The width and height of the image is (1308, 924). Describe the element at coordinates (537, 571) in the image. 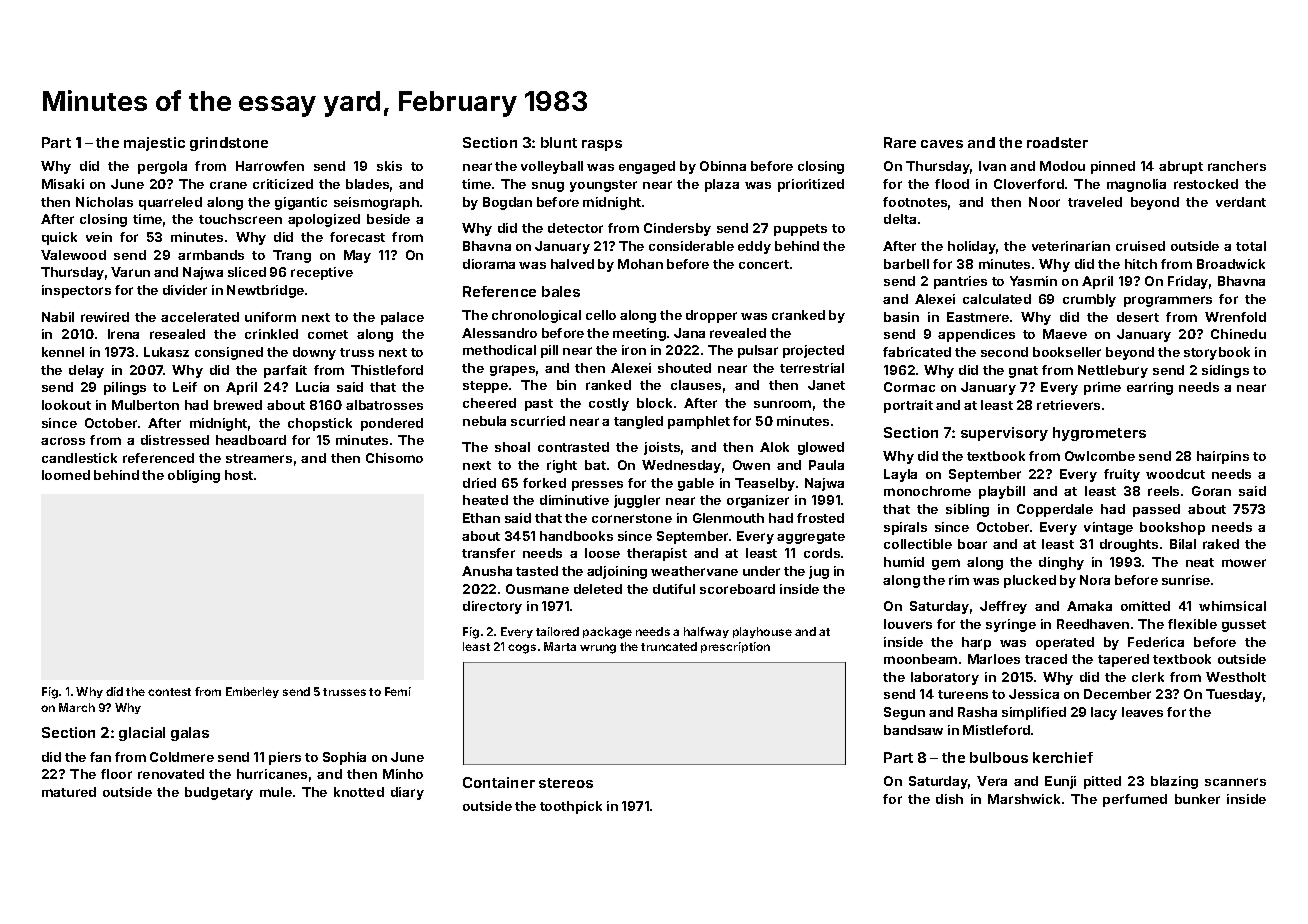

I see `tasted` at that location.
